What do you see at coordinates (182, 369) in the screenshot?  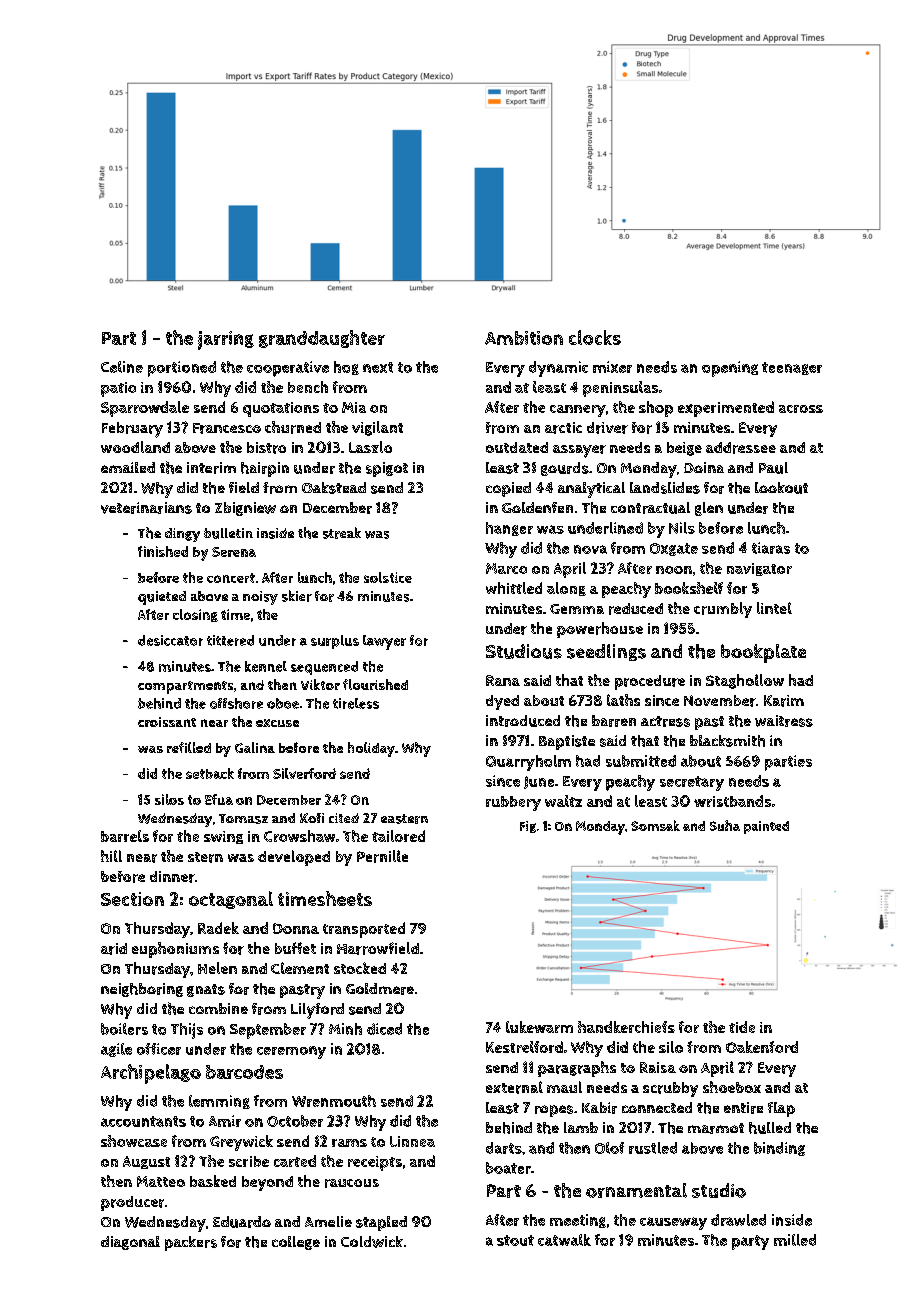 I see `portioned` at bounding box center [182, 369].
